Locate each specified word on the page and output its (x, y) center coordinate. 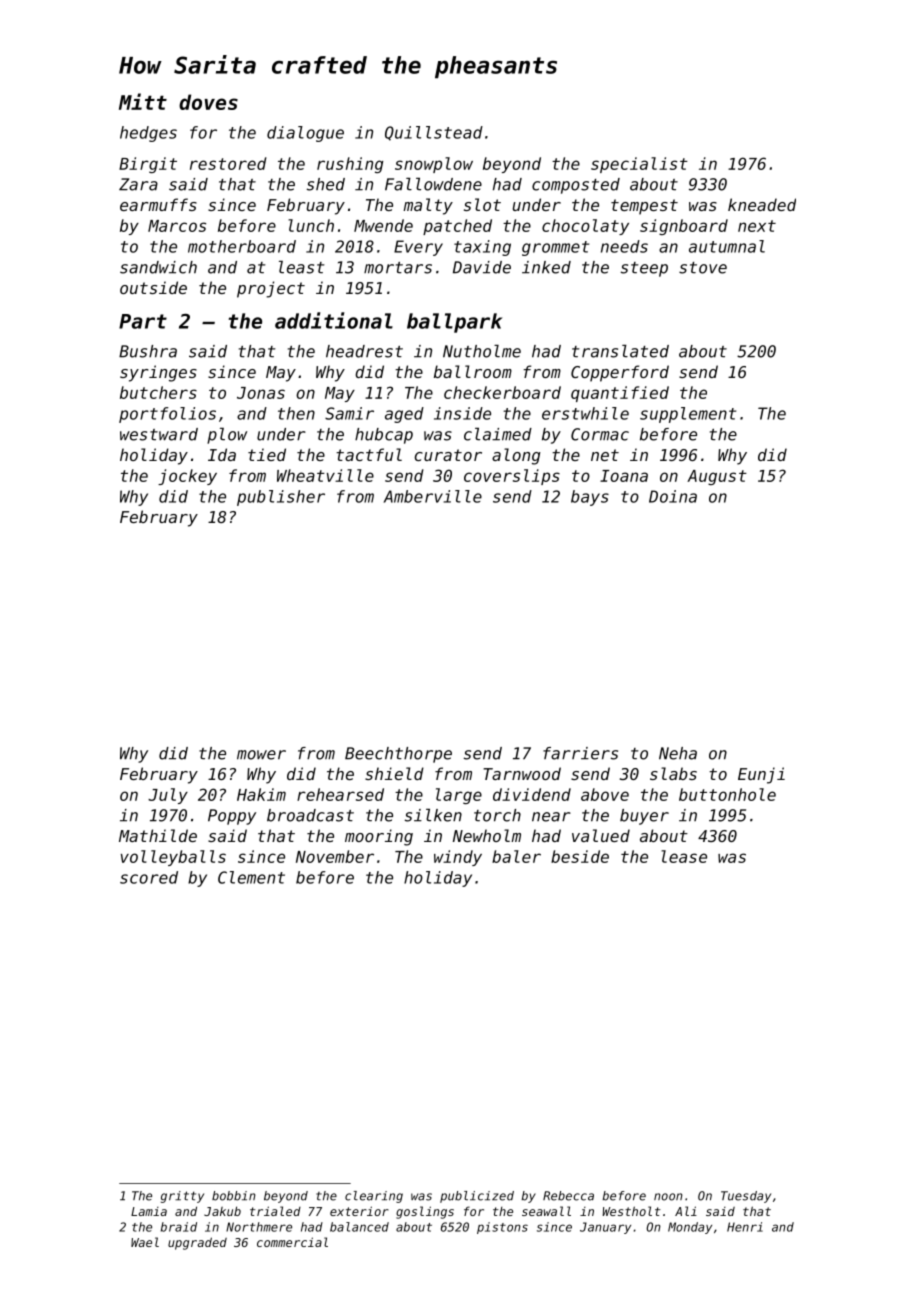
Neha (678, 753)
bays (590, 498)
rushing (350, 165)
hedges (148, 134)
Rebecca (568, 1196)
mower (261, 755)
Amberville (433, 496)
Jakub (222, 1211)
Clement (251, 877)
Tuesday (746, 1197)
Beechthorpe (398, 755)
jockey (187, 477)
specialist (639, 165)
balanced (359, 1227)
